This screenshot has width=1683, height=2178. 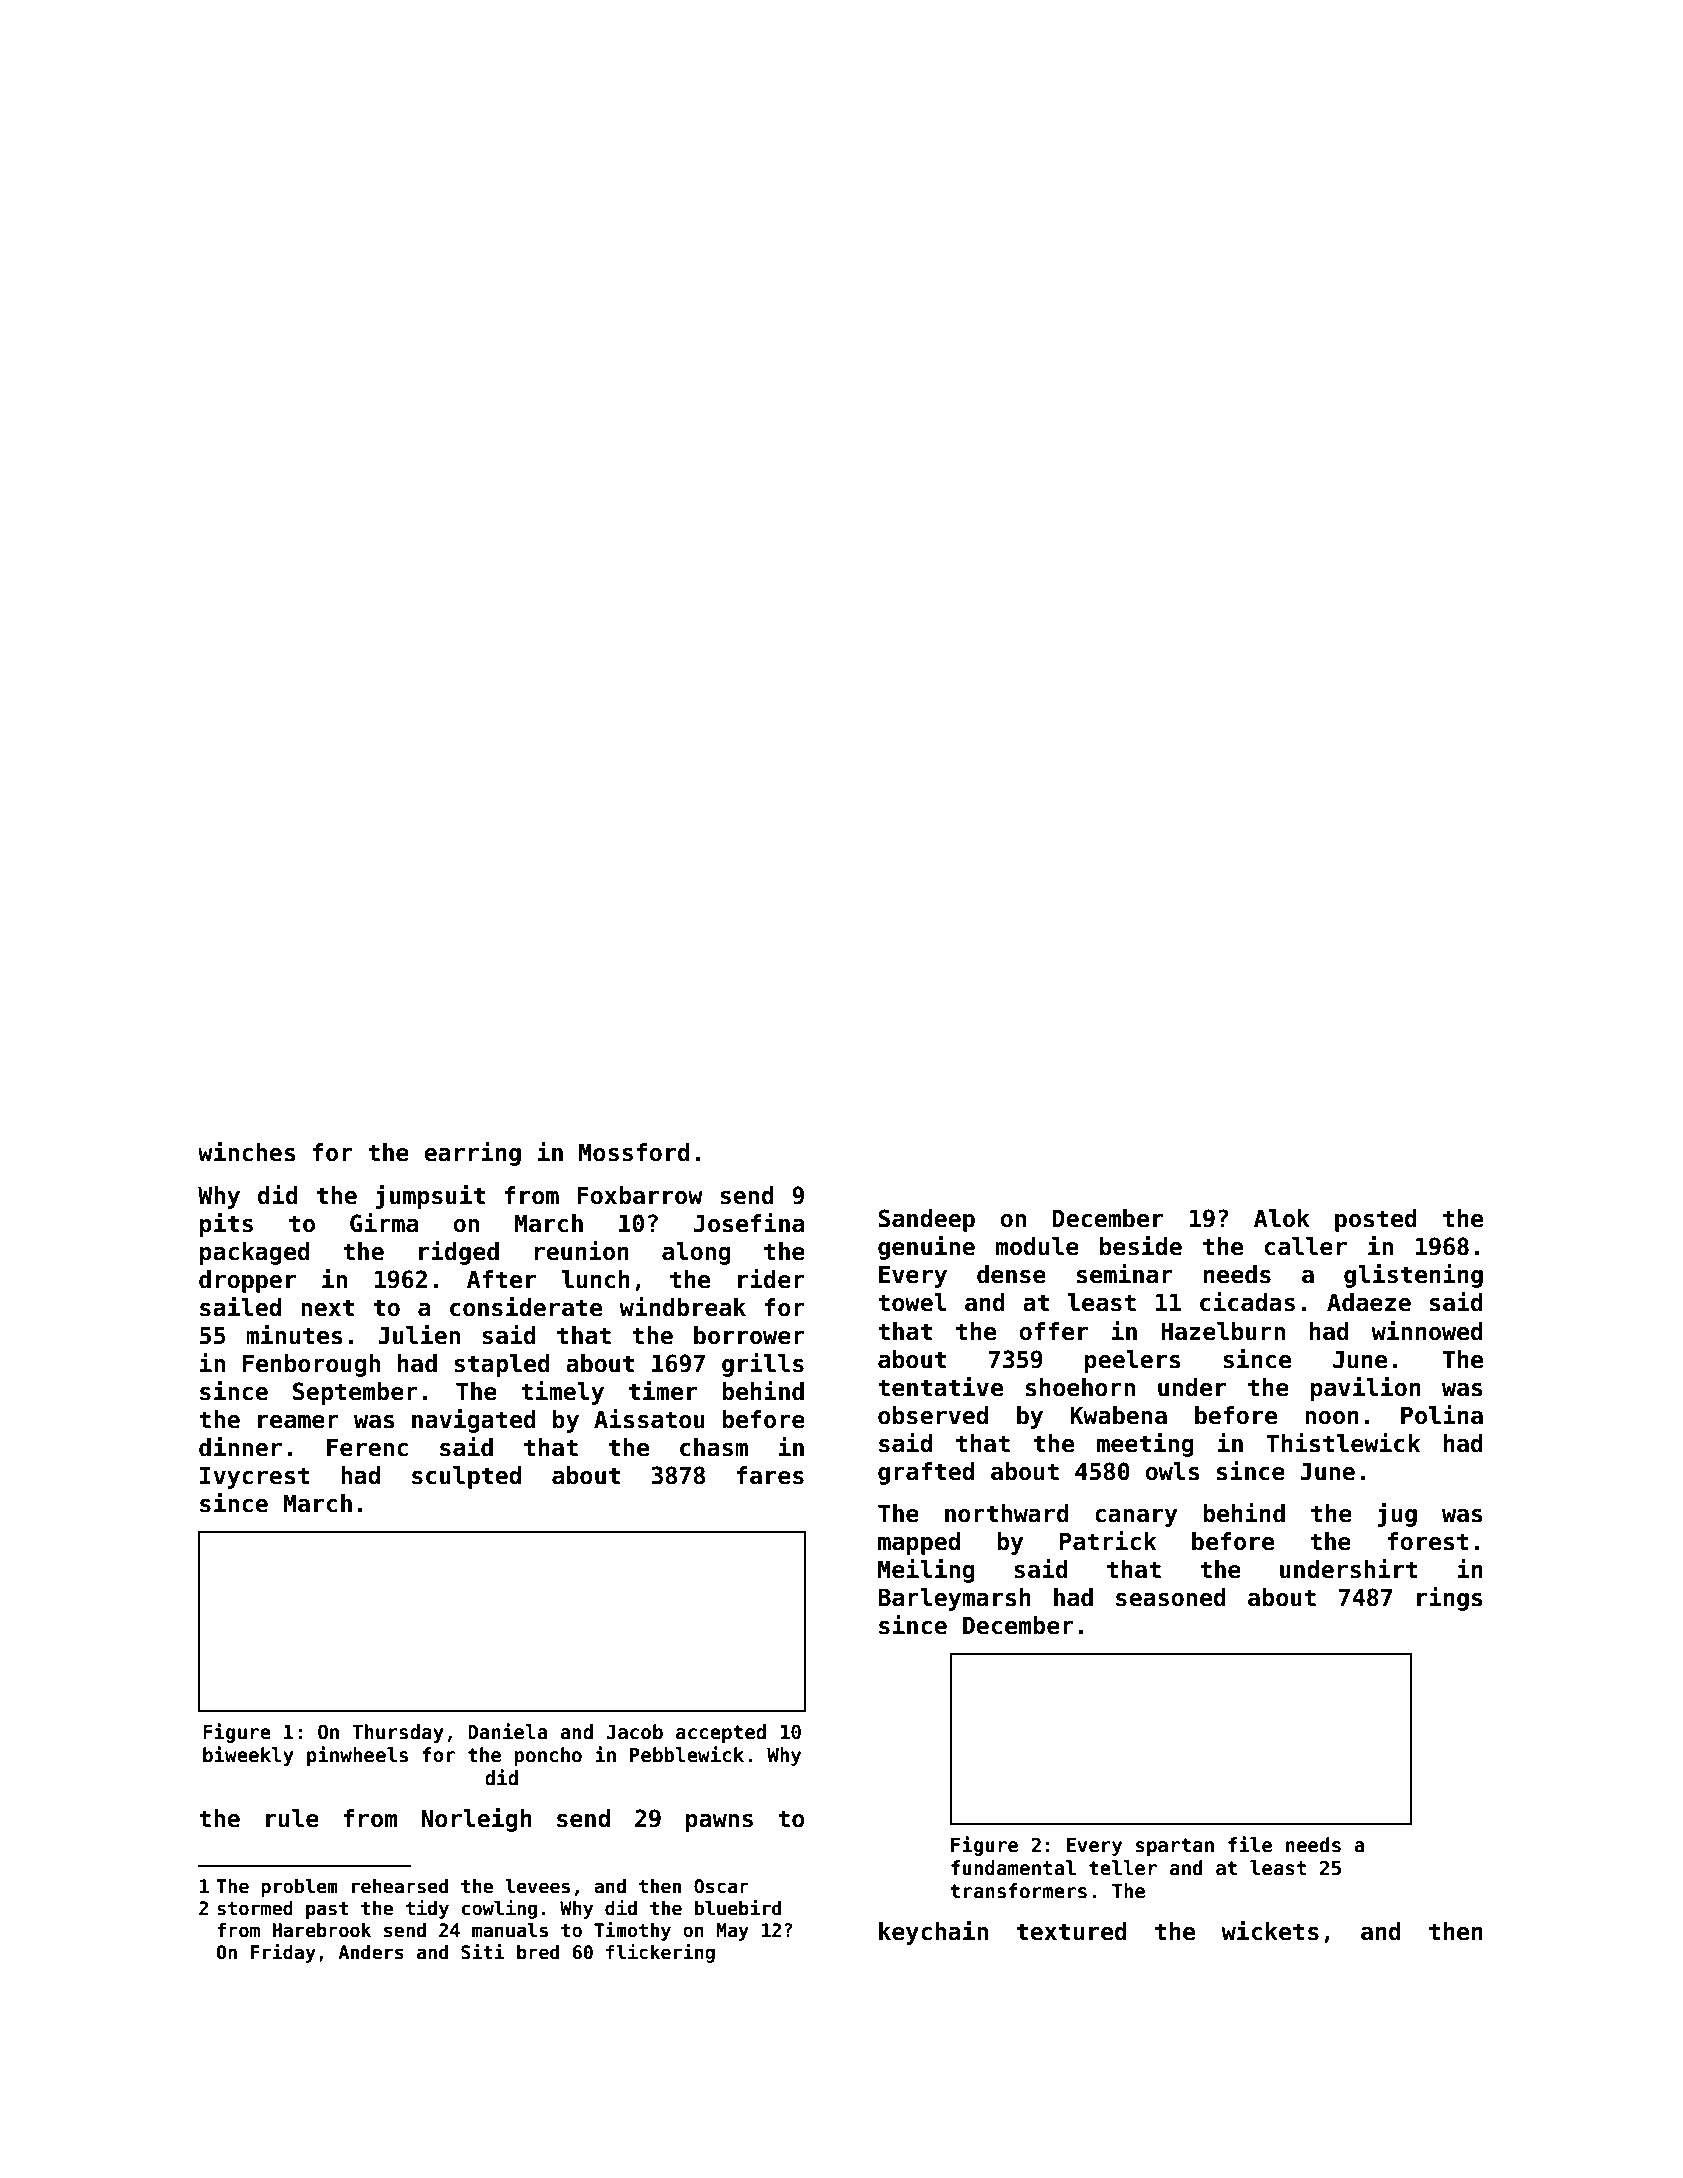 What do you see at coordinates (255, 1908) in the screenshot?
I see `stormed` at bounding box center [255, 1908].
